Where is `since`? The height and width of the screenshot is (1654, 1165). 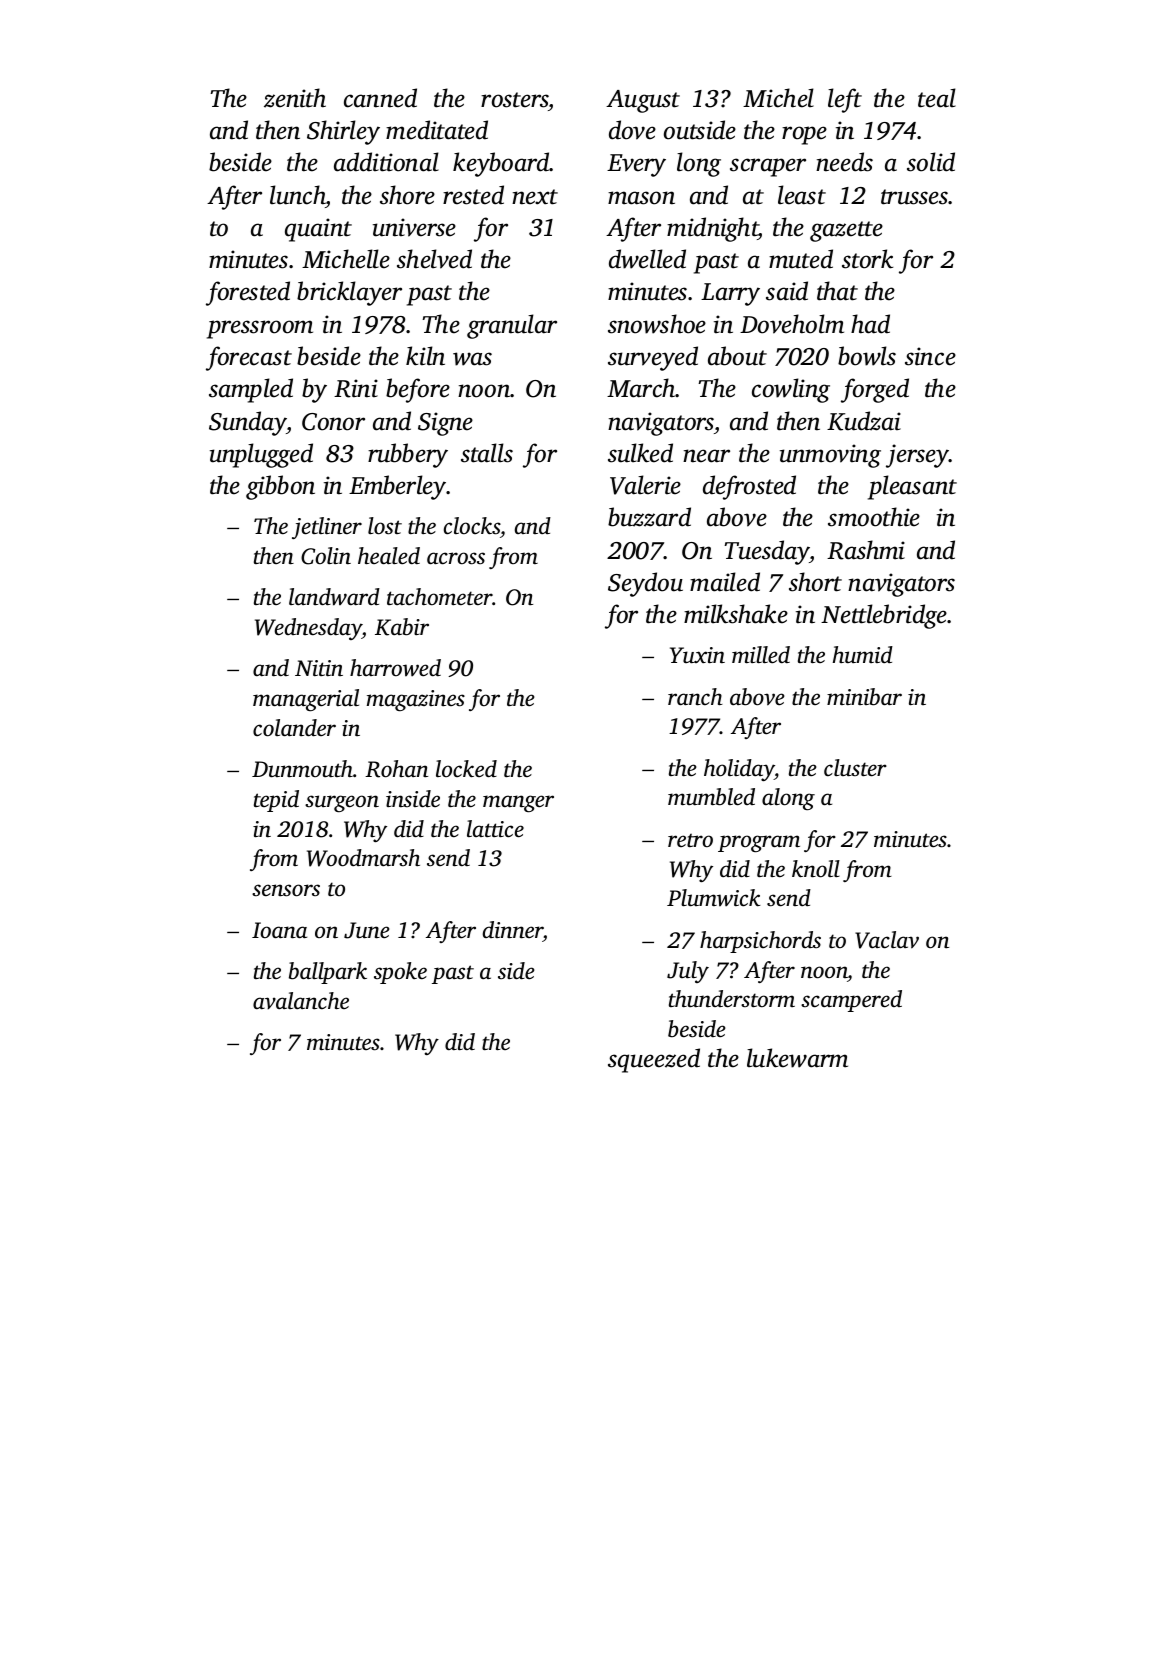 since is located at coordinates (930, 356).
